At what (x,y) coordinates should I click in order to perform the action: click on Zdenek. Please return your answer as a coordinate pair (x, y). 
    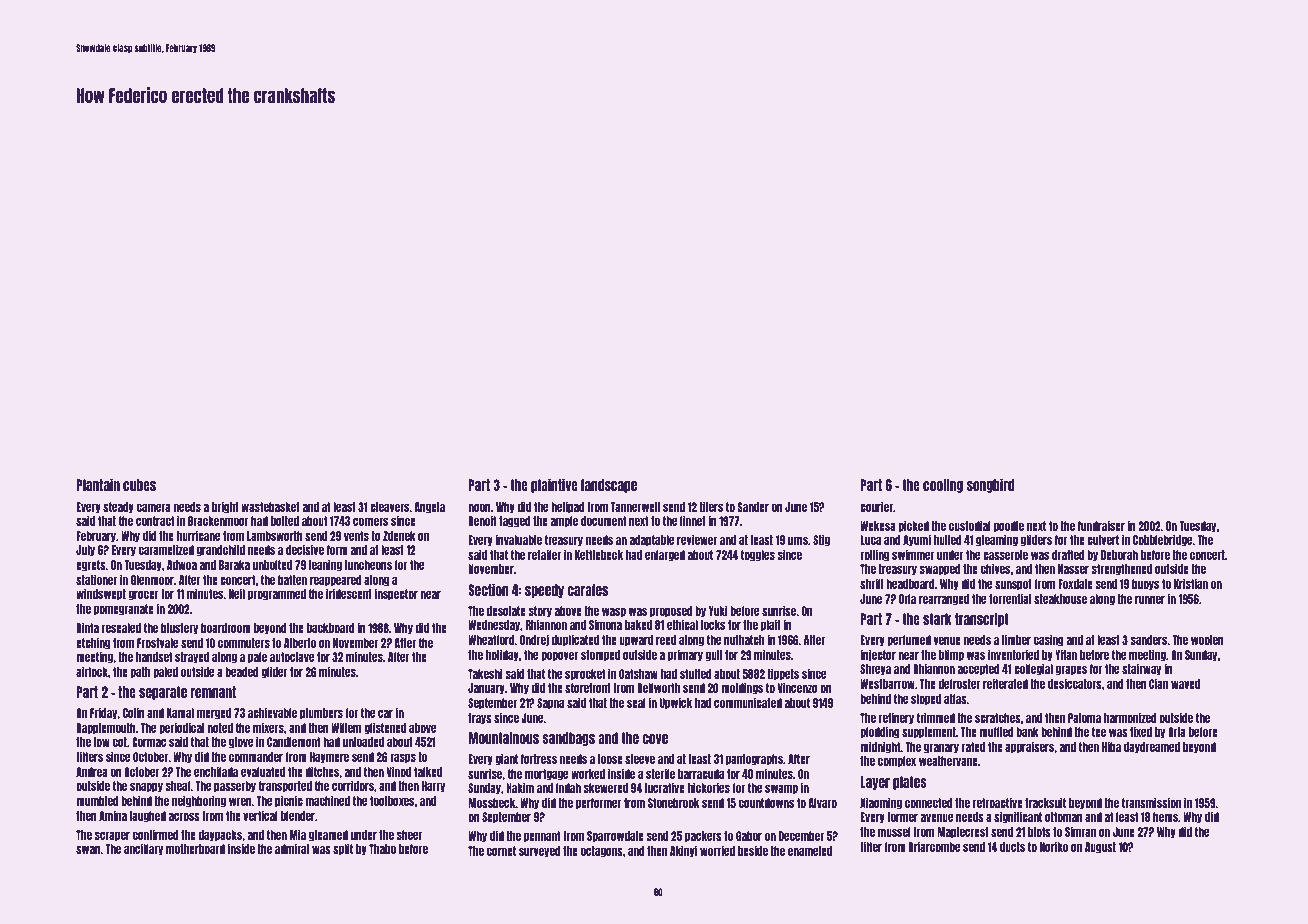
    Looking at the image, I should click on (399, 536).
